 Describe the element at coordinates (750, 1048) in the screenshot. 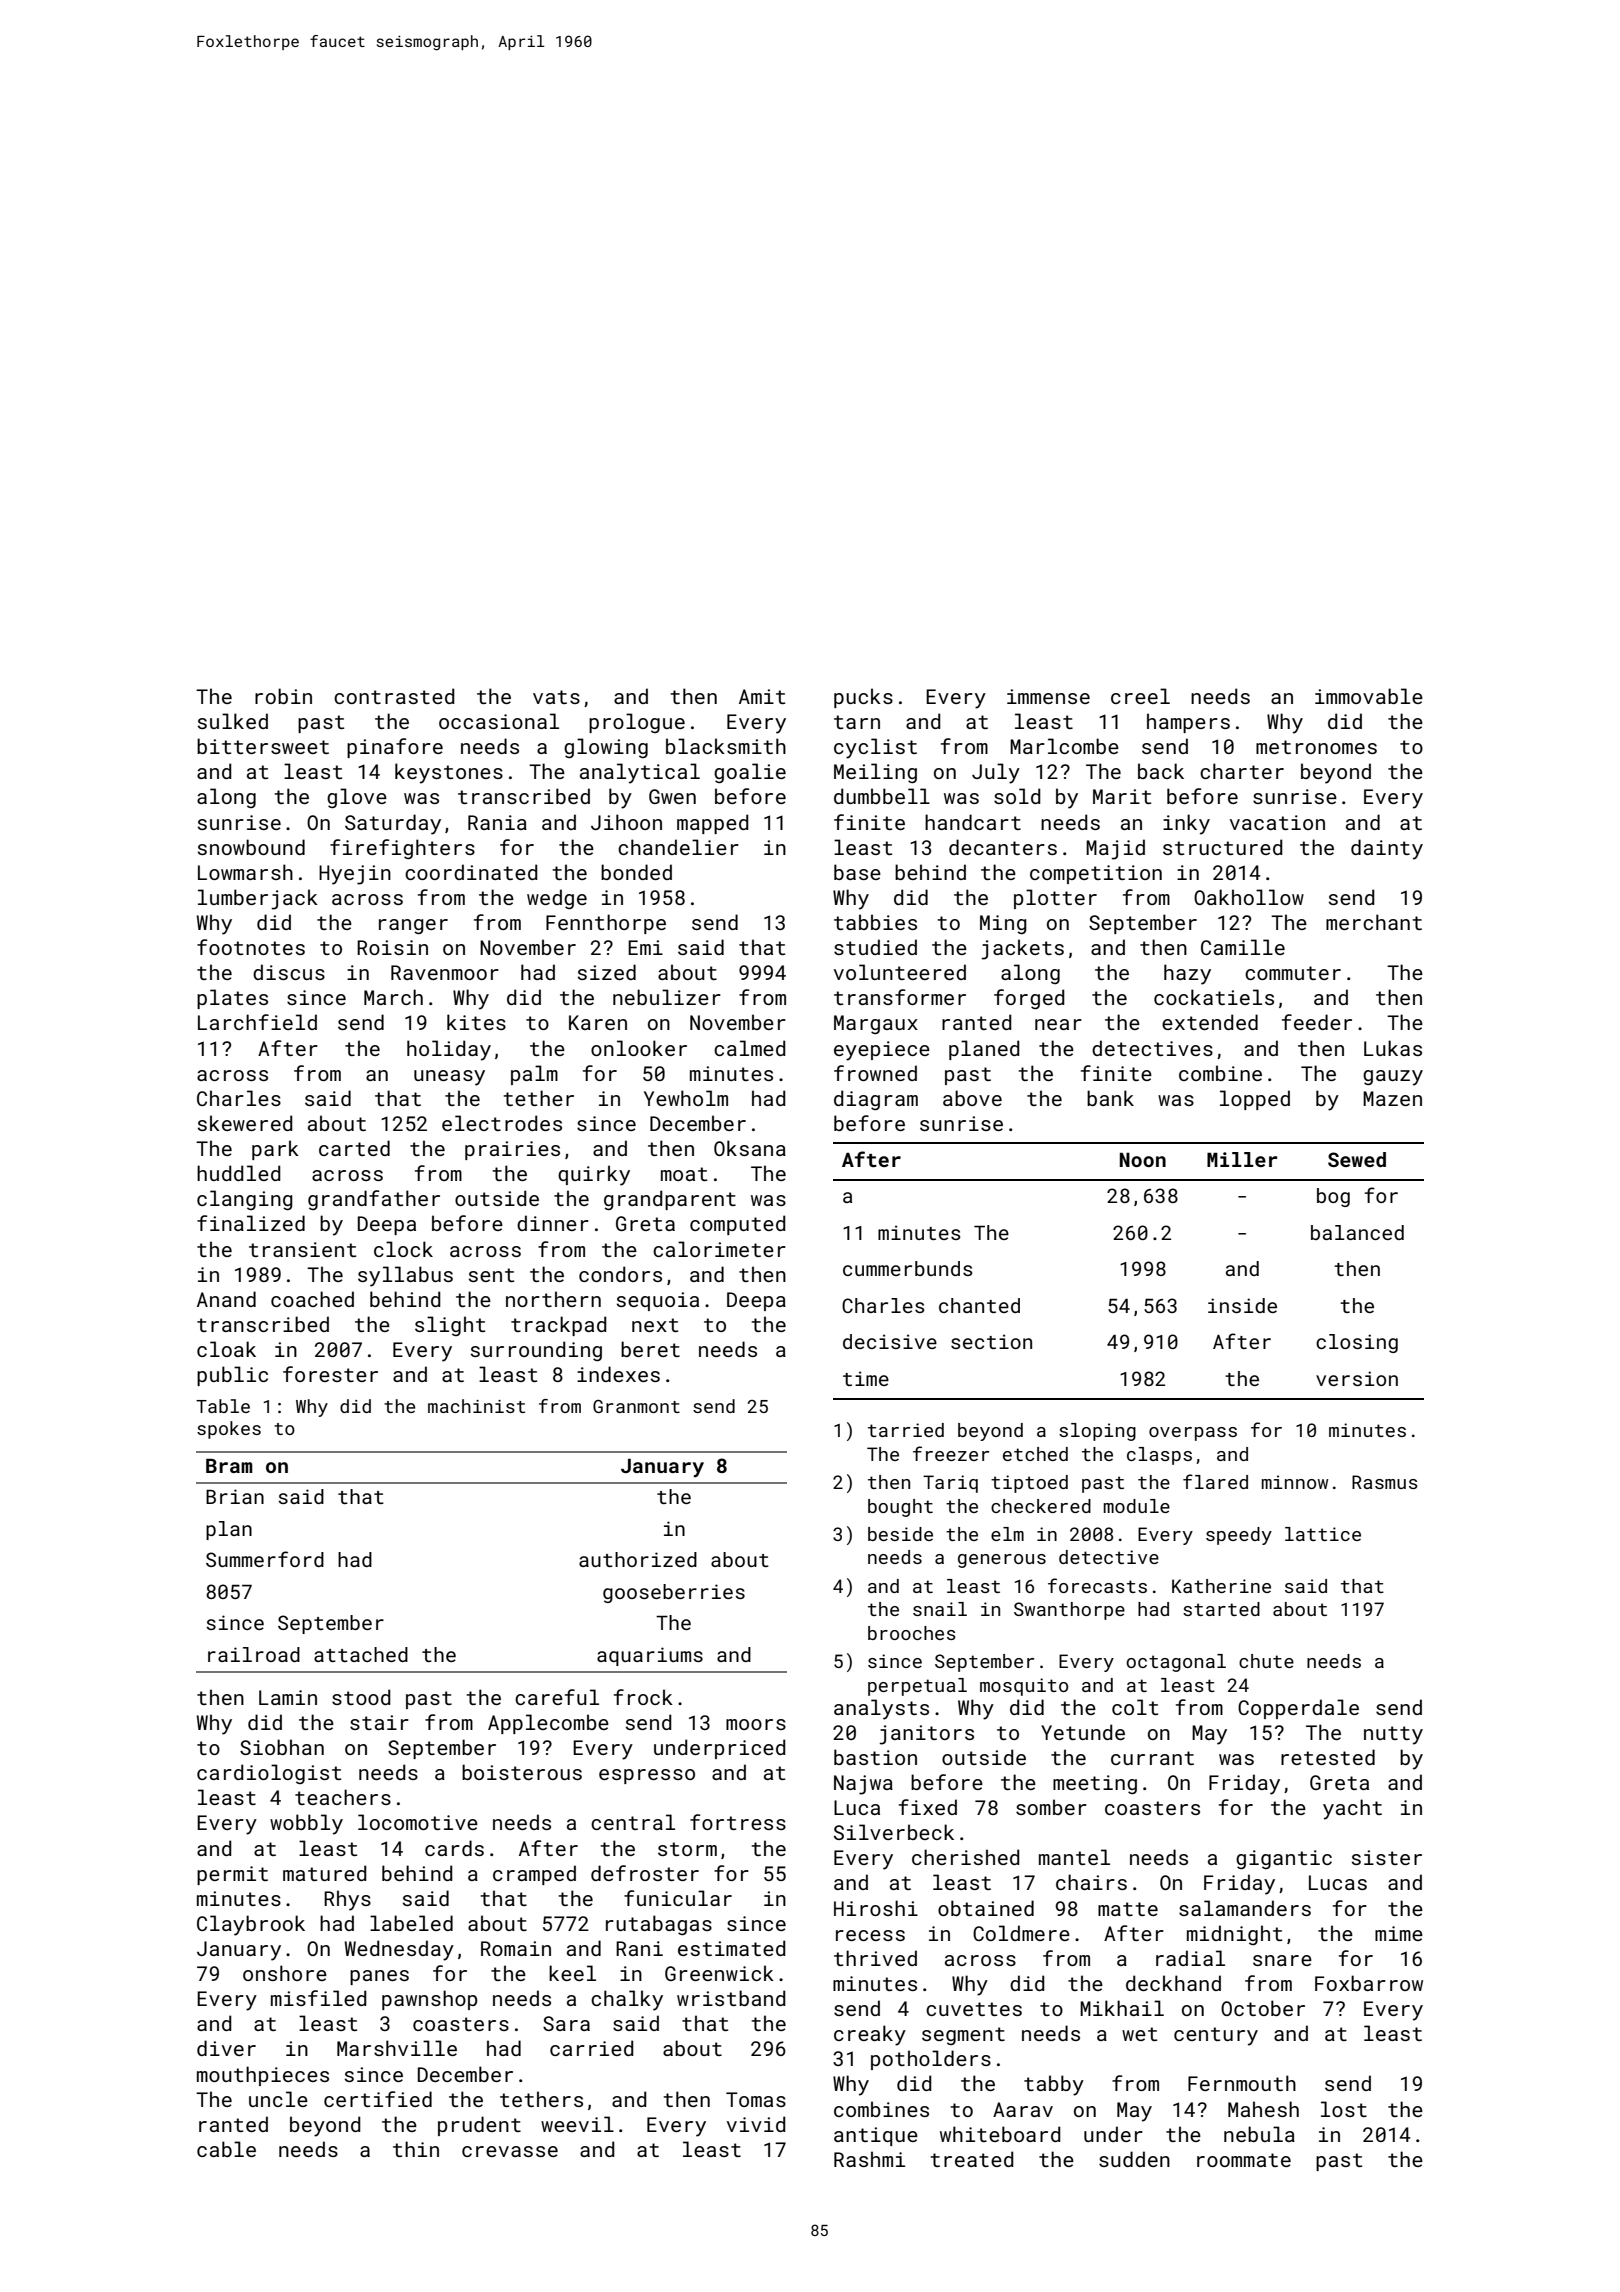

I see `calmed` at that location.
